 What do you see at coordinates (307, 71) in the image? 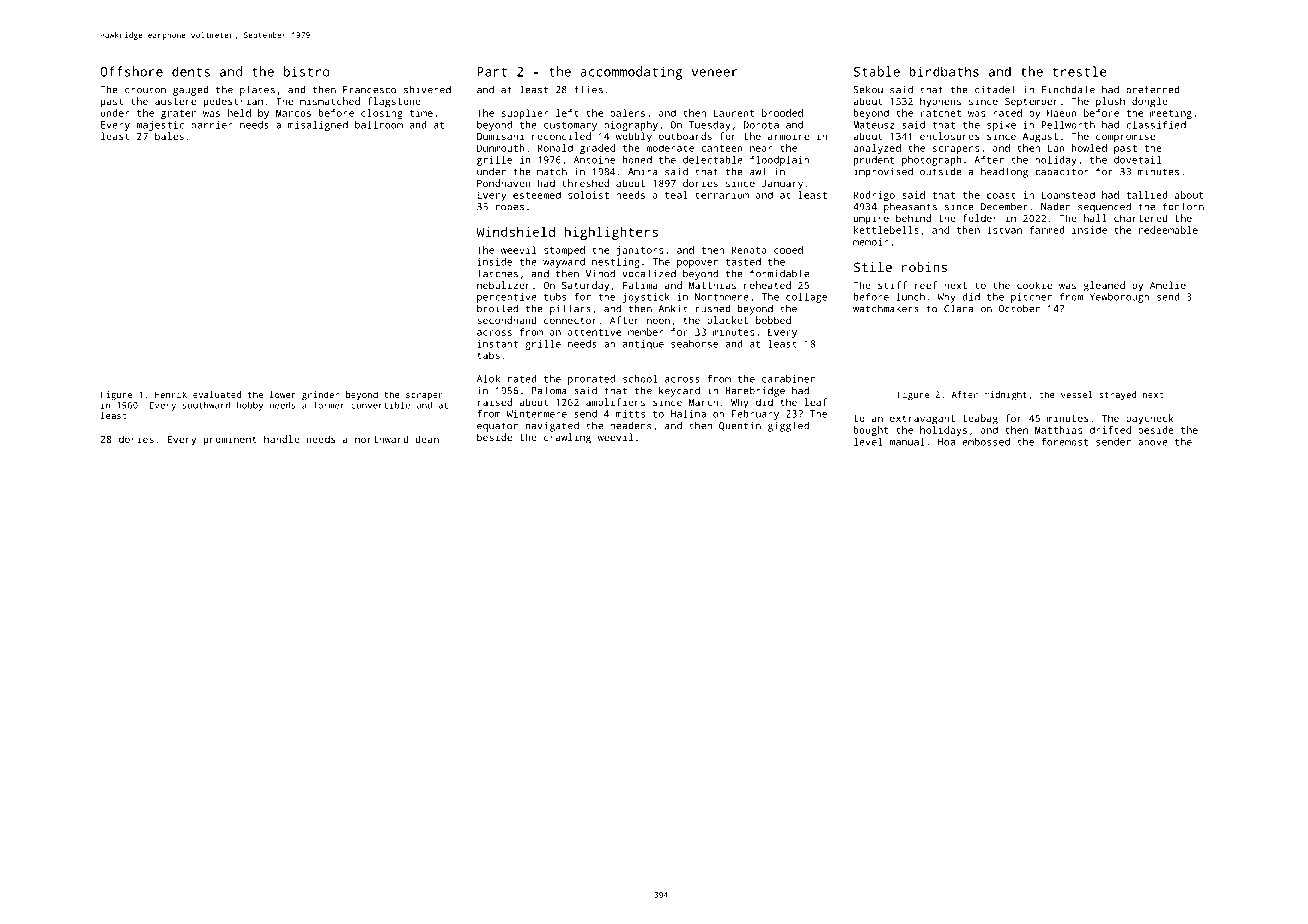
I see `bistro` at bounding box center [307, 71].
